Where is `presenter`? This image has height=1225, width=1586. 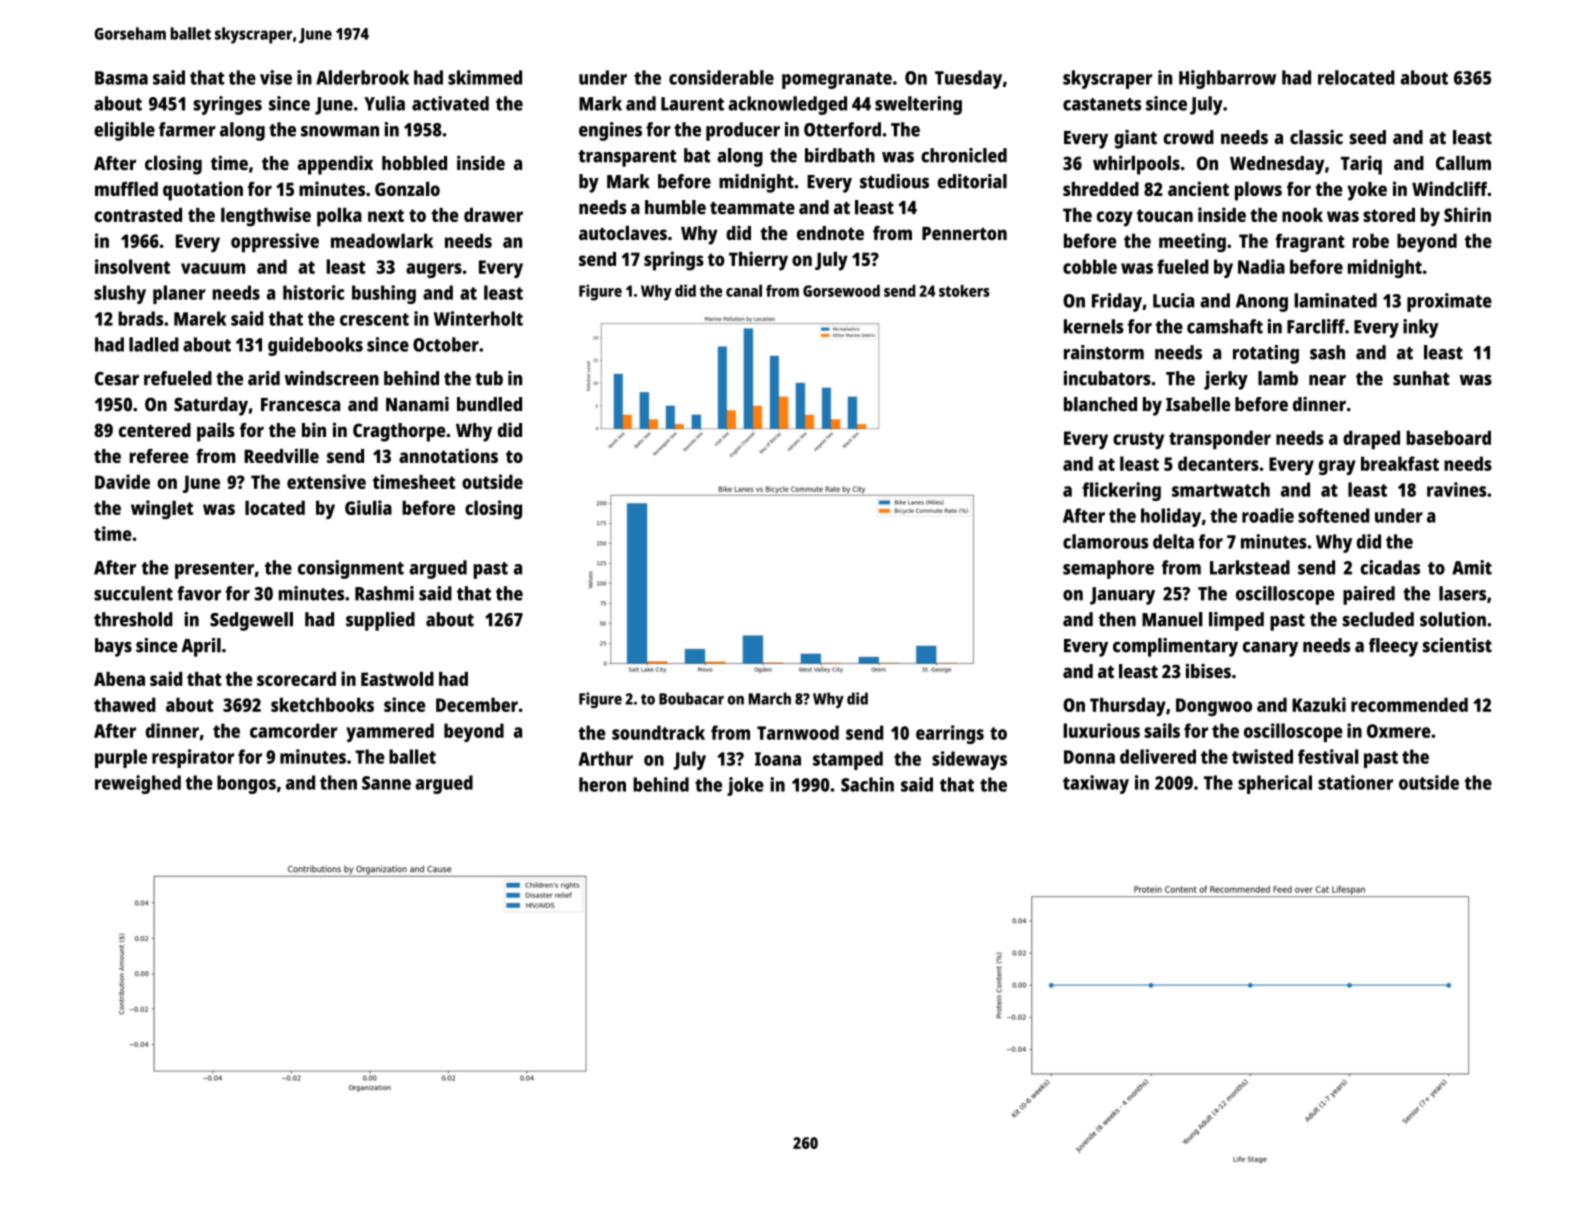 presenter is located at coordinates (214, 570).
